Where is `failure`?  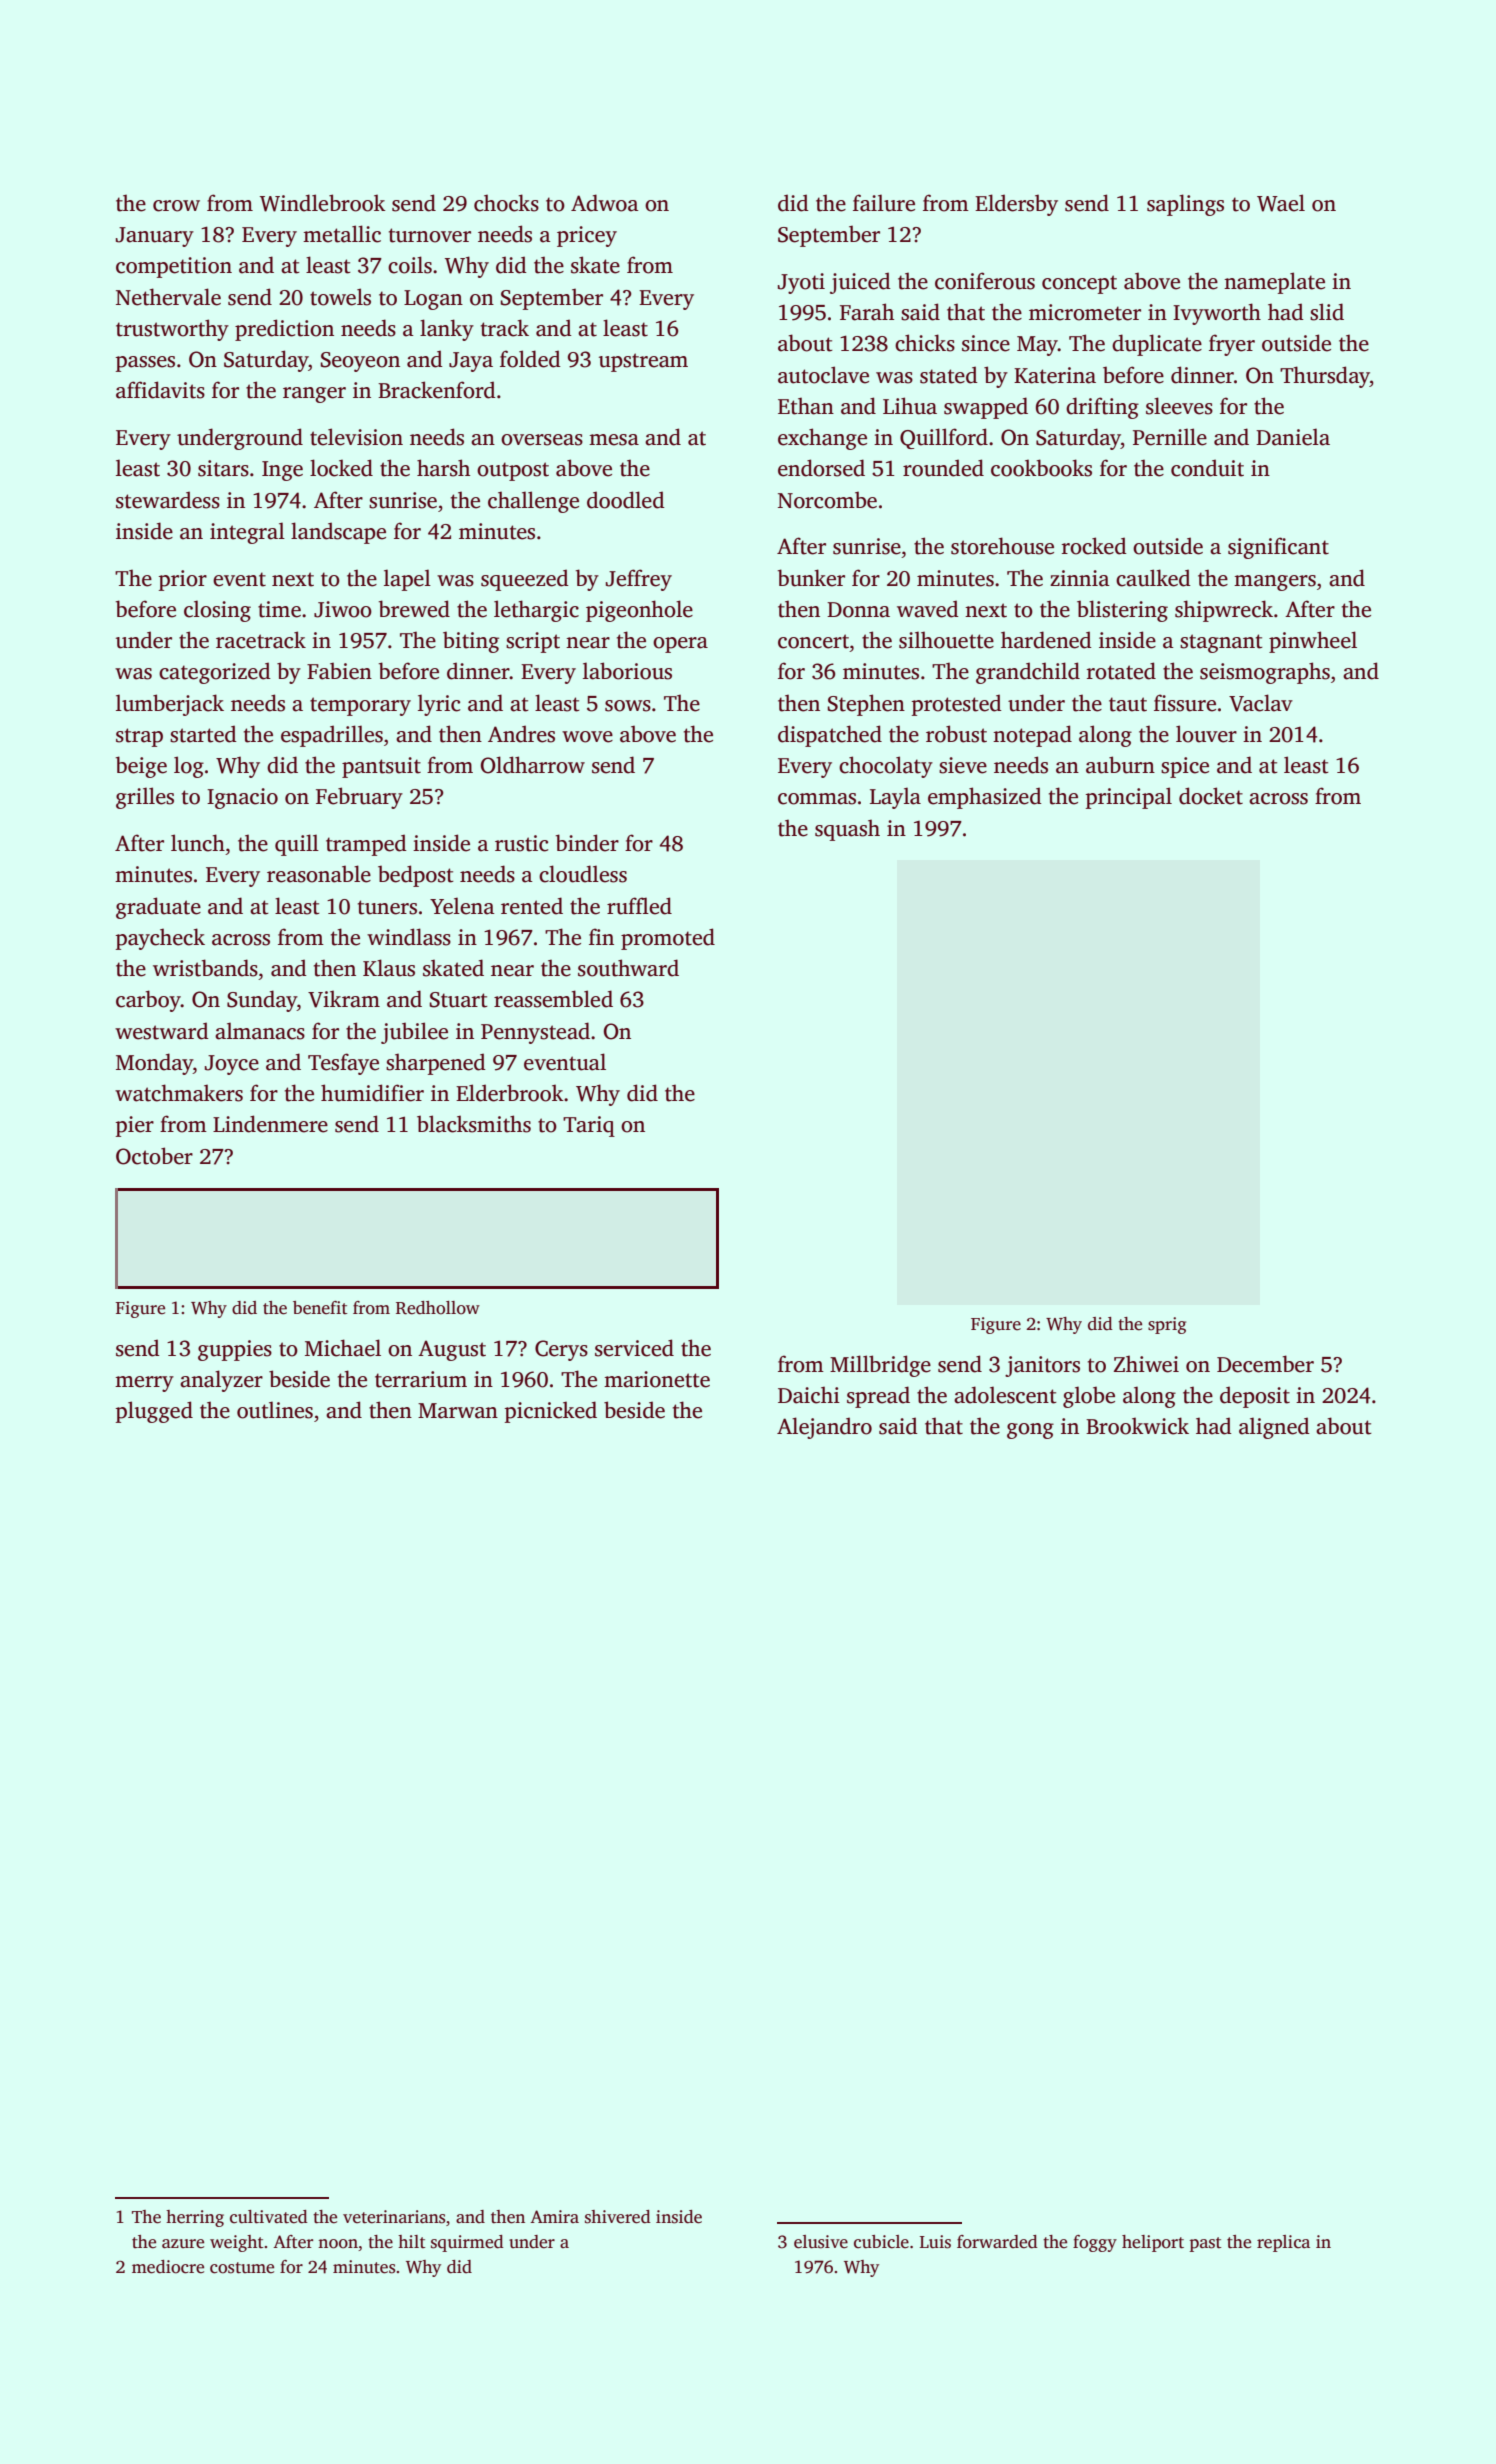 failure is located at coordinates (884, 203).
